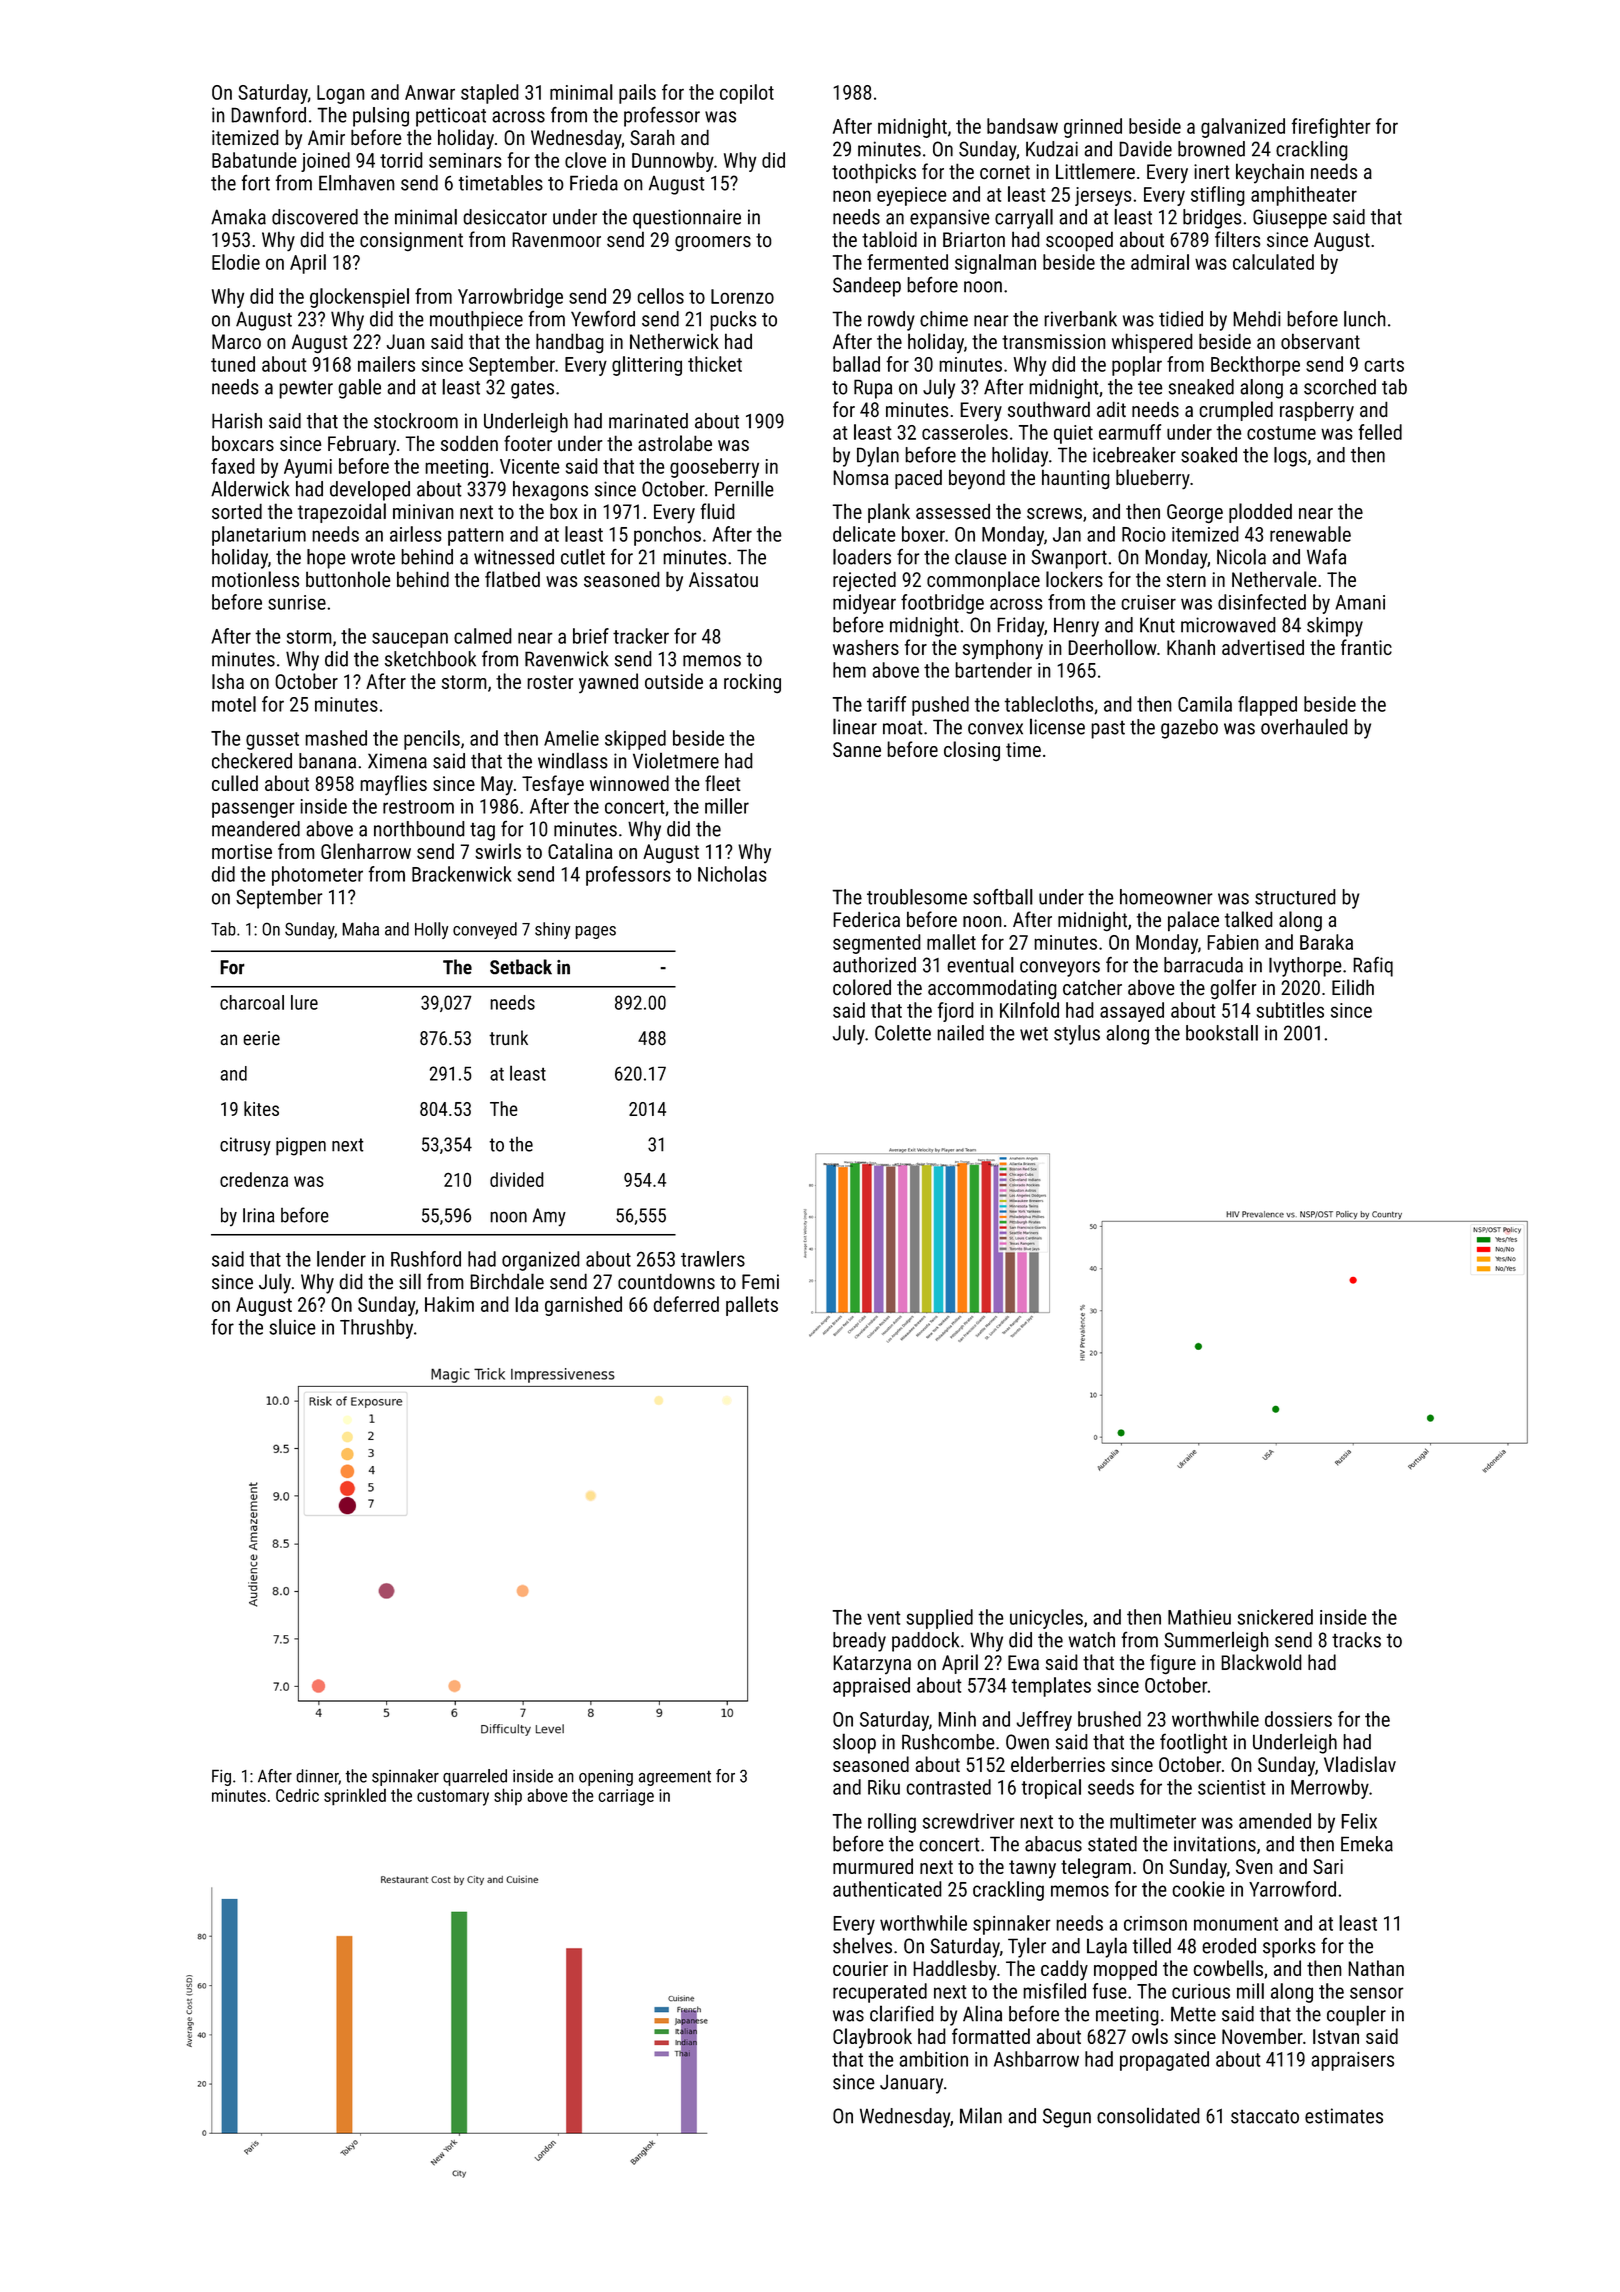 This screenshot has height=2292, width=1620. Describe the element at coordinates (675, 1778) in the screenshot. I see `agreement` at that location.
